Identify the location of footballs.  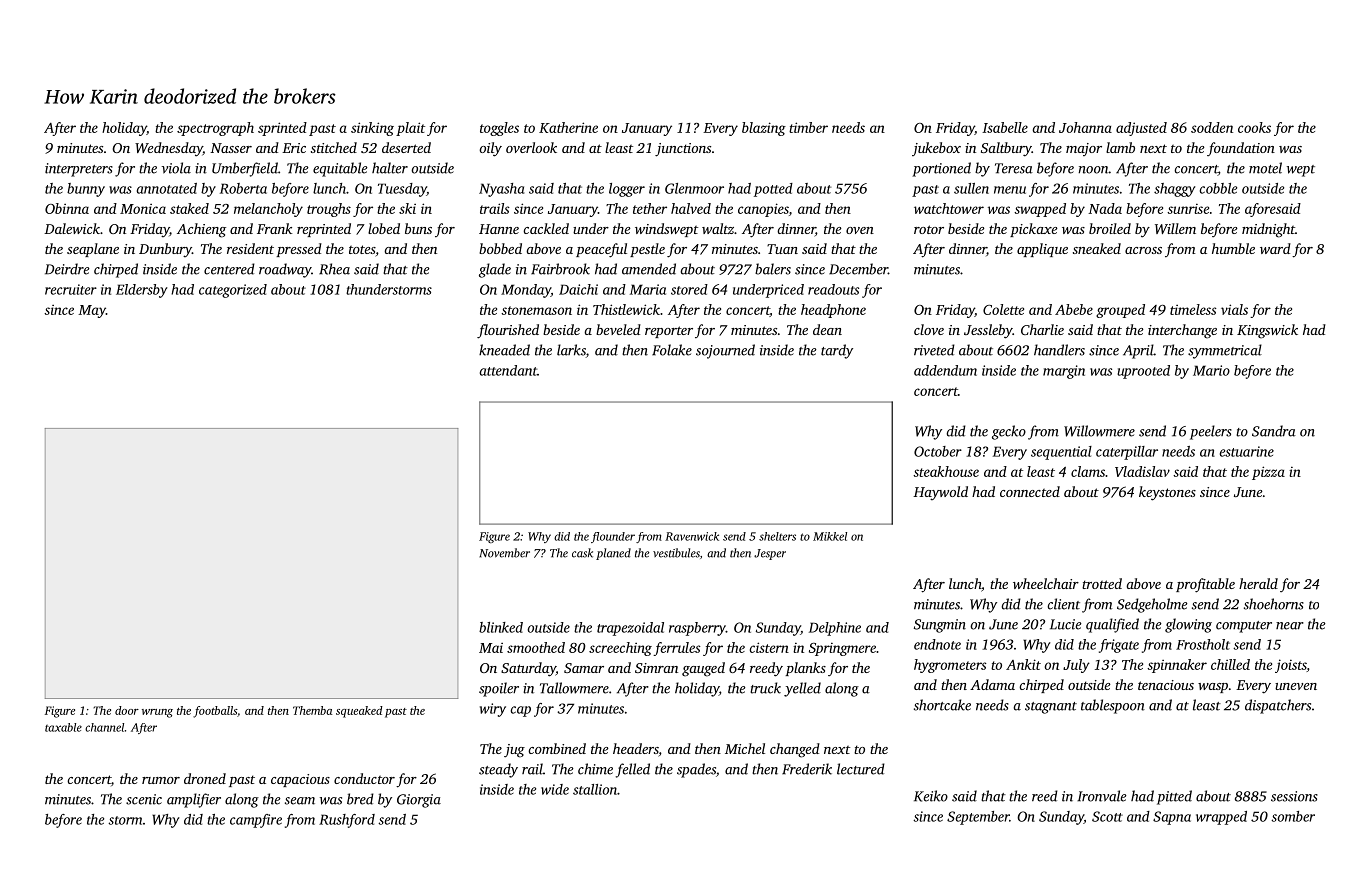
(215, 712).
